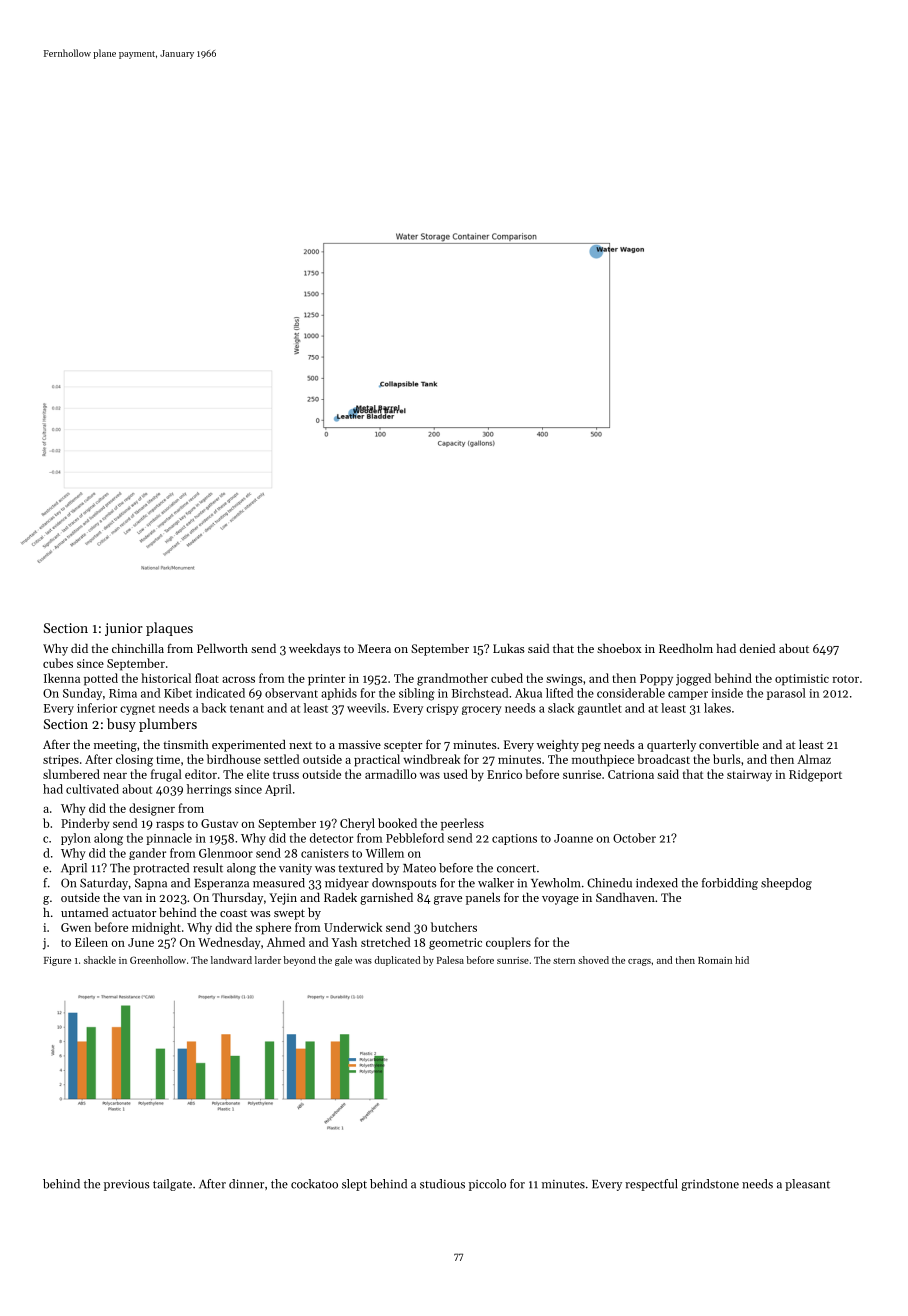 This image has height=1316, width=908. Describe the element at coordinates (172, 1185) in the image. I see `tailgate` at that location.
